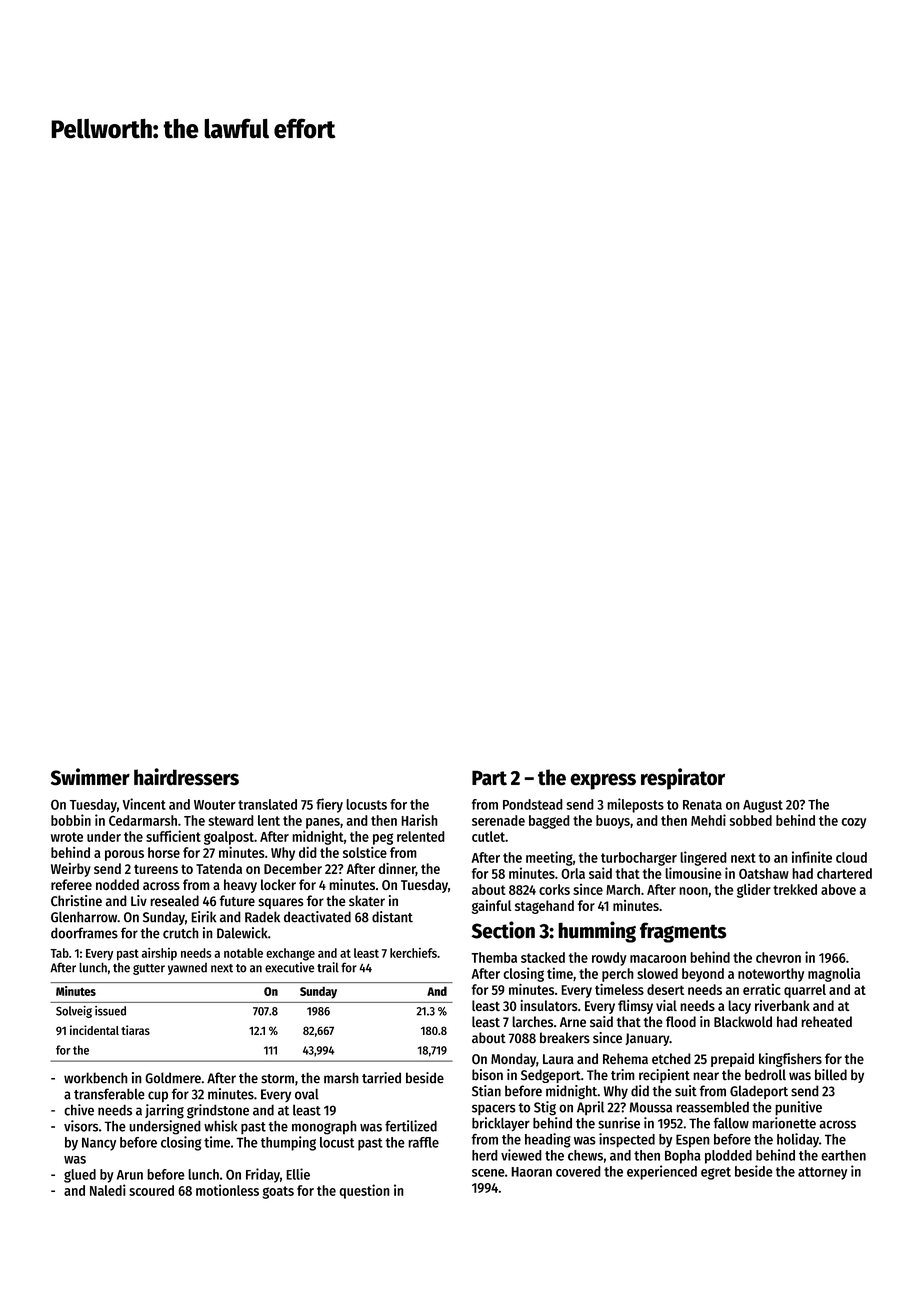 Image resolution: width=924 pixels, height=1308 pixels. Describe the element at coordinates (549, 1005) in the screenshot. I see `insulators` at that location.
